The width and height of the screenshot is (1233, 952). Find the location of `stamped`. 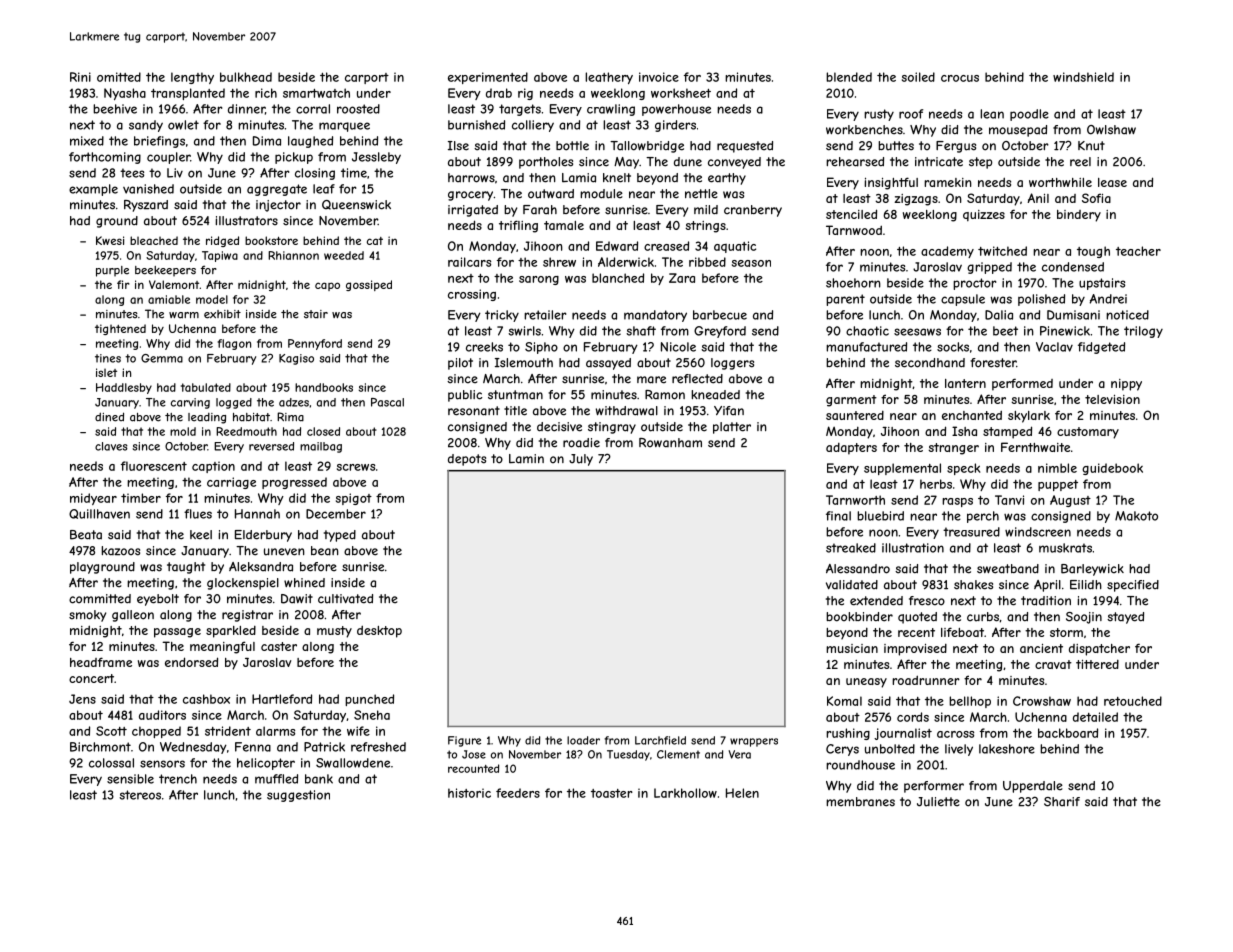

stamped is located at coordinates (1007, 432).
